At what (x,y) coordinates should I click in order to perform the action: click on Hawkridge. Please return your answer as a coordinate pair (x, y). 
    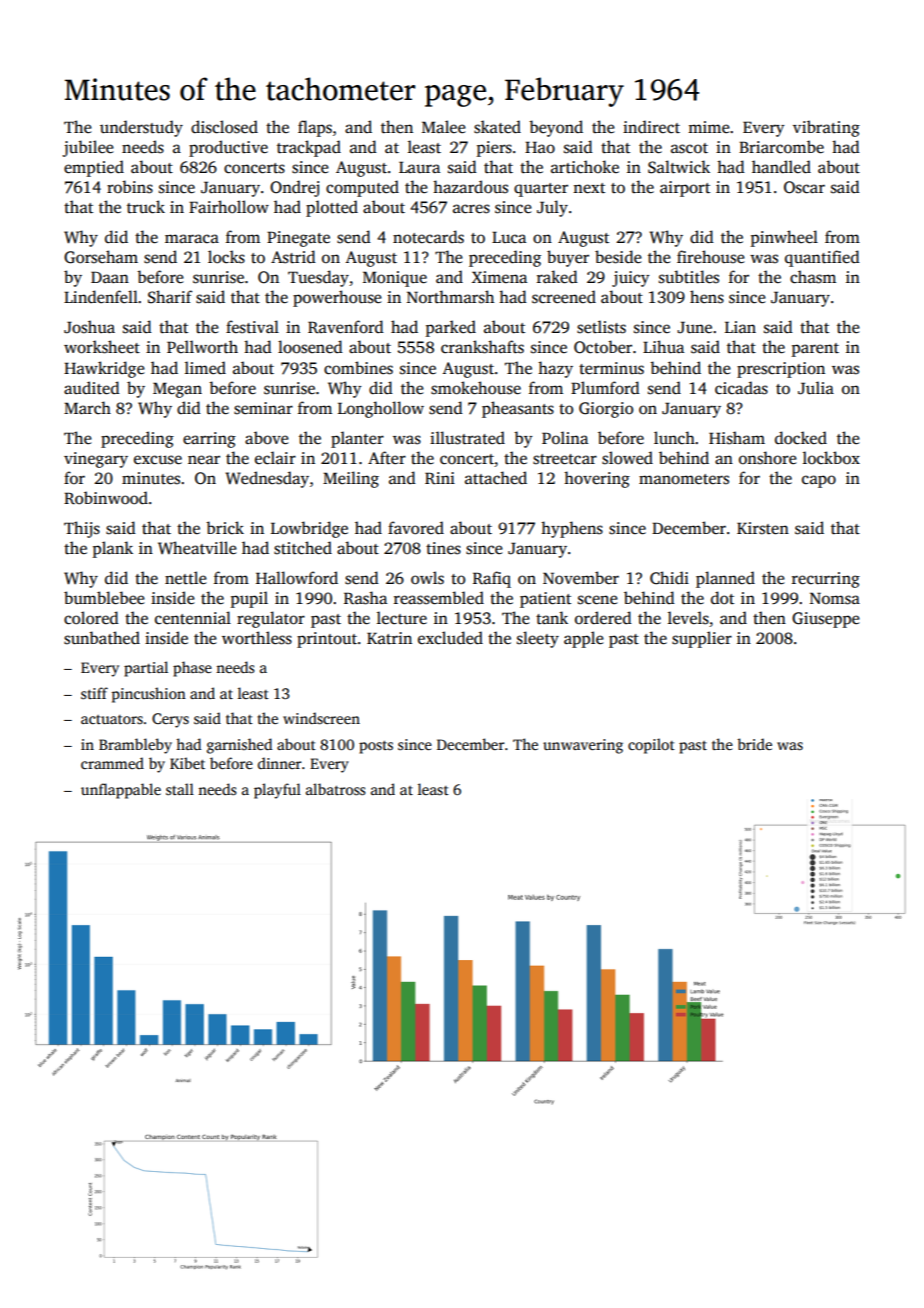
    Looking at the image, I should click on (104, 369).
